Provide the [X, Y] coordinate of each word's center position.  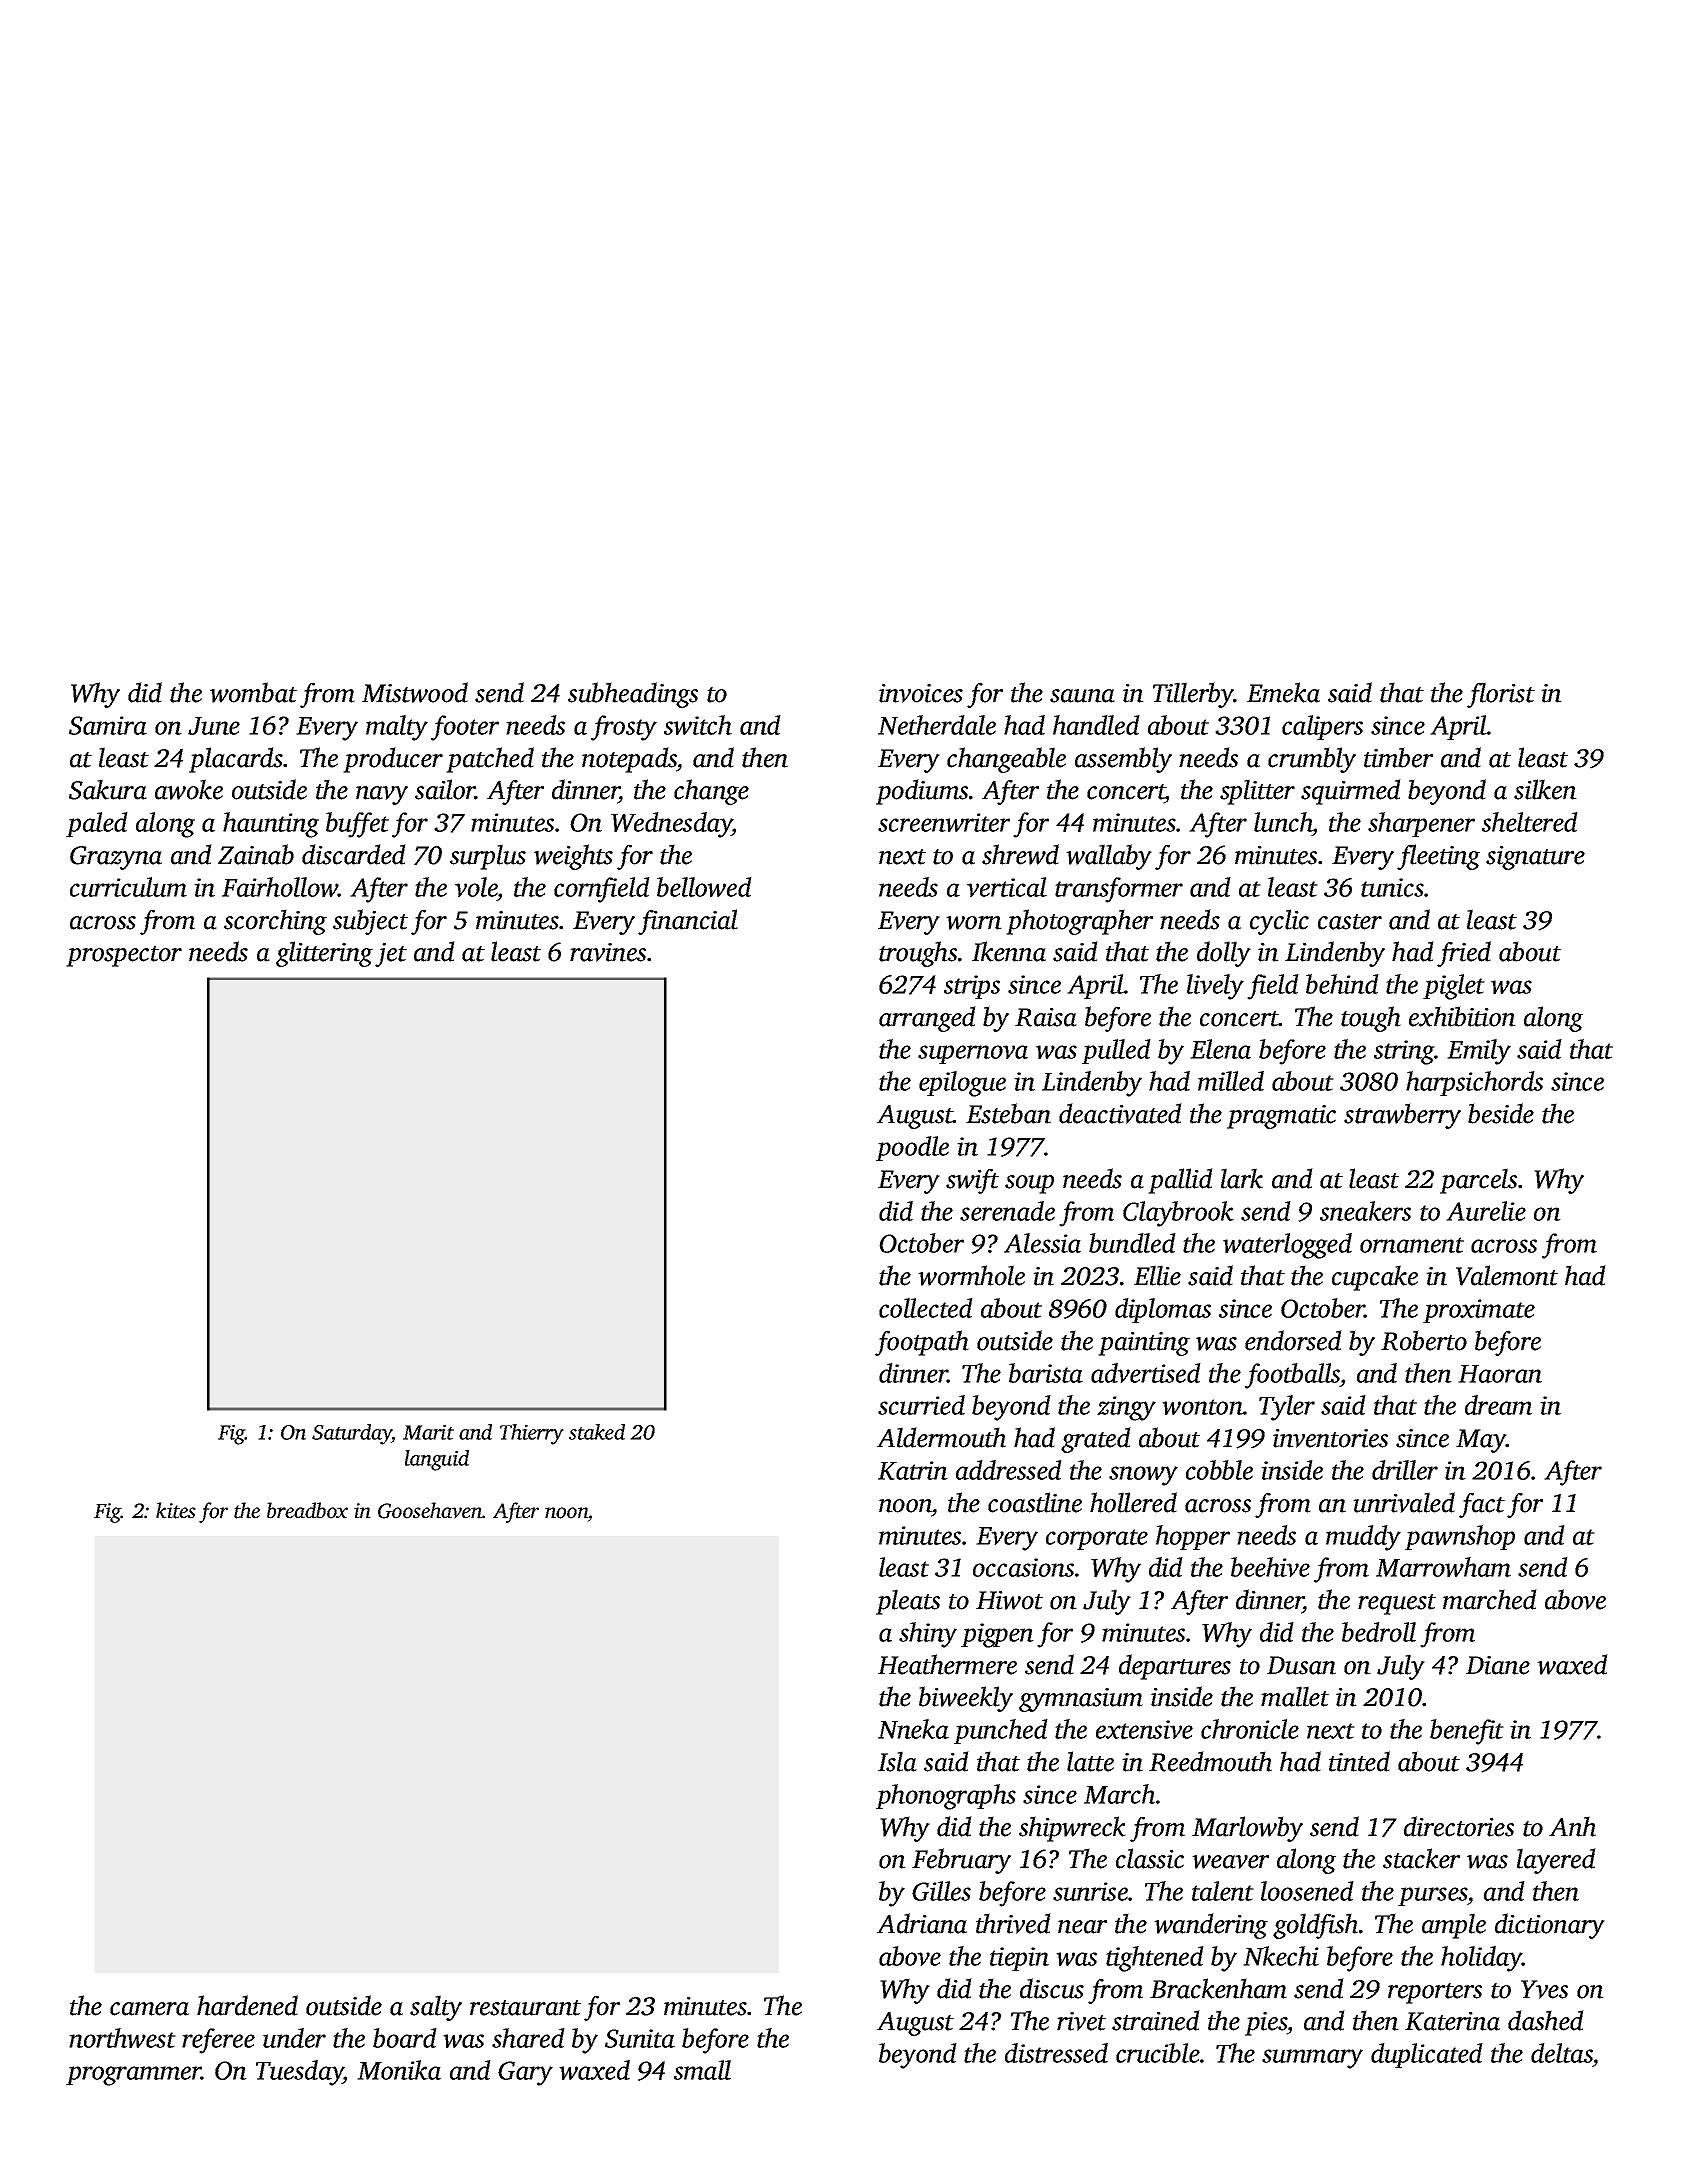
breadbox [307, 1510]
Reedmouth [1210, 1761]
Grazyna [116, 858]
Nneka [913, 1729]
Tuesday [300, 2073]
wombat [253, 692]
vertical [1007, 887]
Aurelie [1486, 1211]
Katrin [913, 1470]
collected [926, 1308]
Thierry [532, 1434]
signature [1535, 858]
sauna [1082, 696]
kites [176, 1510]
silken [1545, 789]
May [1481, 1441]
